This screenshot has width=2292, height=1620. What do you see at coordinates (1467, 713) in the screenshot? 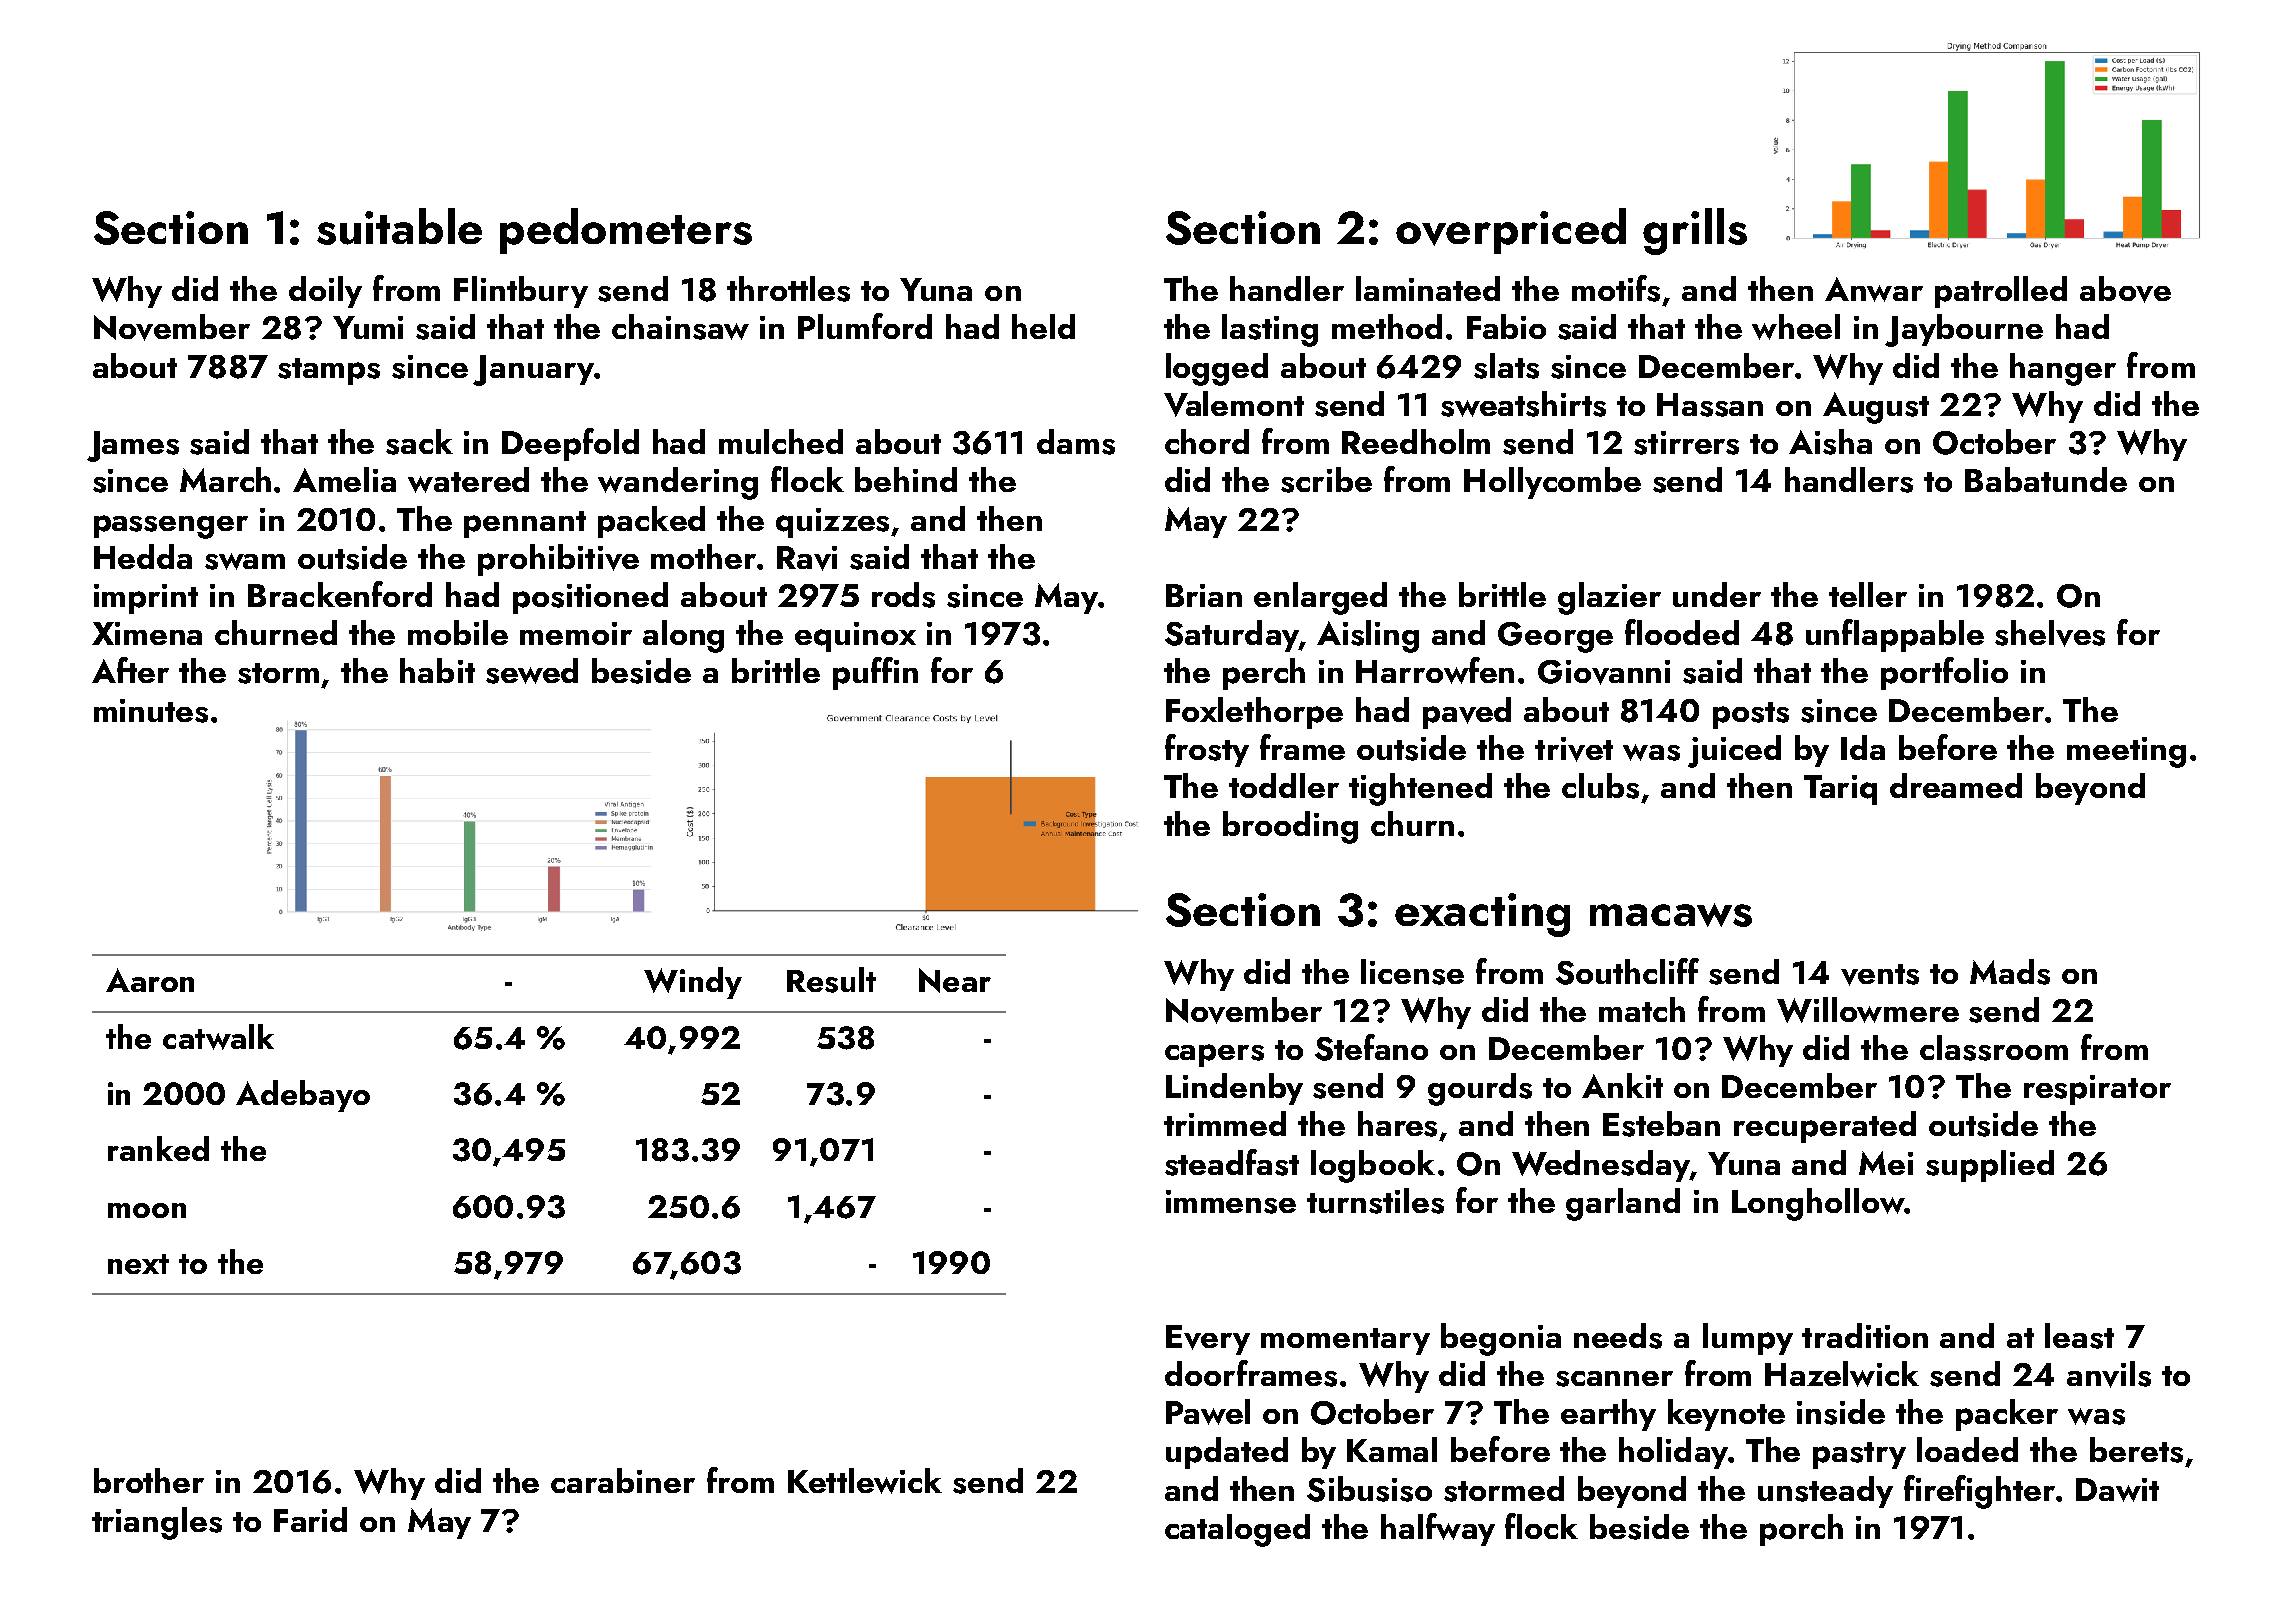
I see `paved` at bounding box center [1467, 713].
